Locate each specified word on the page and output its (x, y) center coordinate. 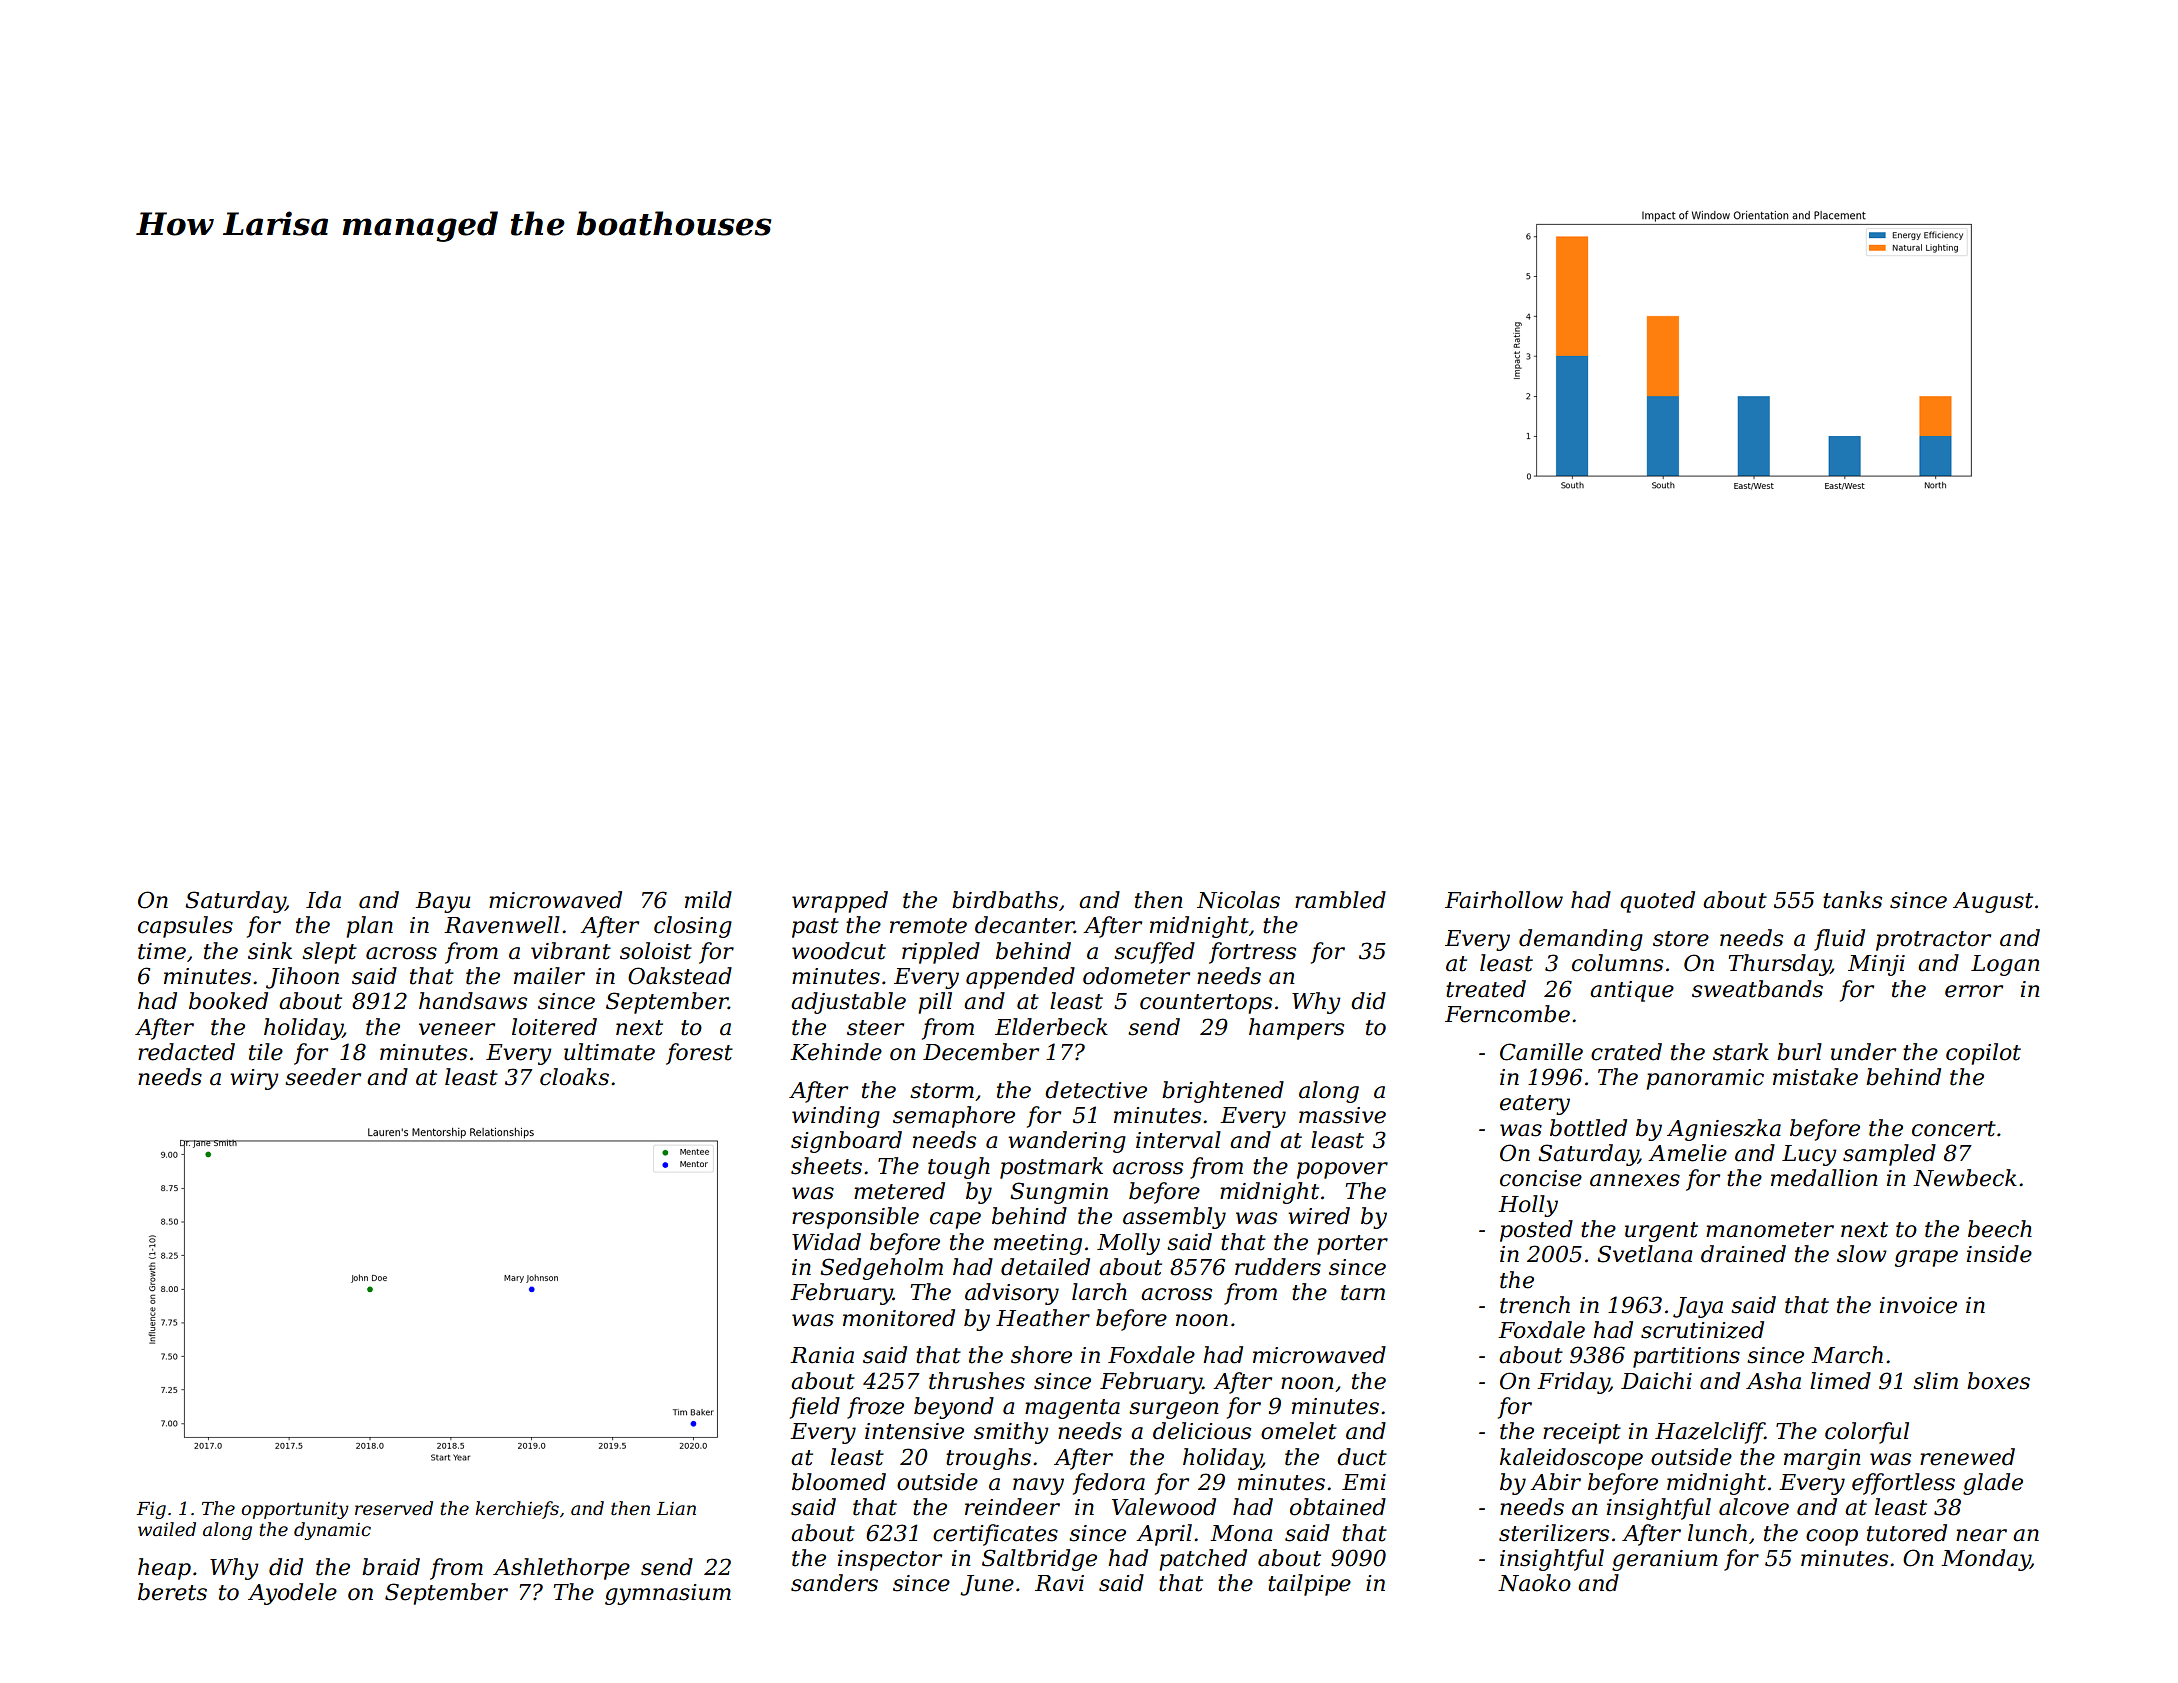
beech (2000, 1229)
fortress (1252, 953)
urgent (1661, 1232)
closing (693, 927)
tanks (1852, 900)
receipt (1582, 1433)
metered (899, 1191)
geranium (1665, 1560)
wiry (254, 1079)
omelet (1299, 1431)
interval (1178, 1140)
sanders (834, 1583)
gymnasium (668, 1594)
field (815, 1408)
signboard (846, 1142)
